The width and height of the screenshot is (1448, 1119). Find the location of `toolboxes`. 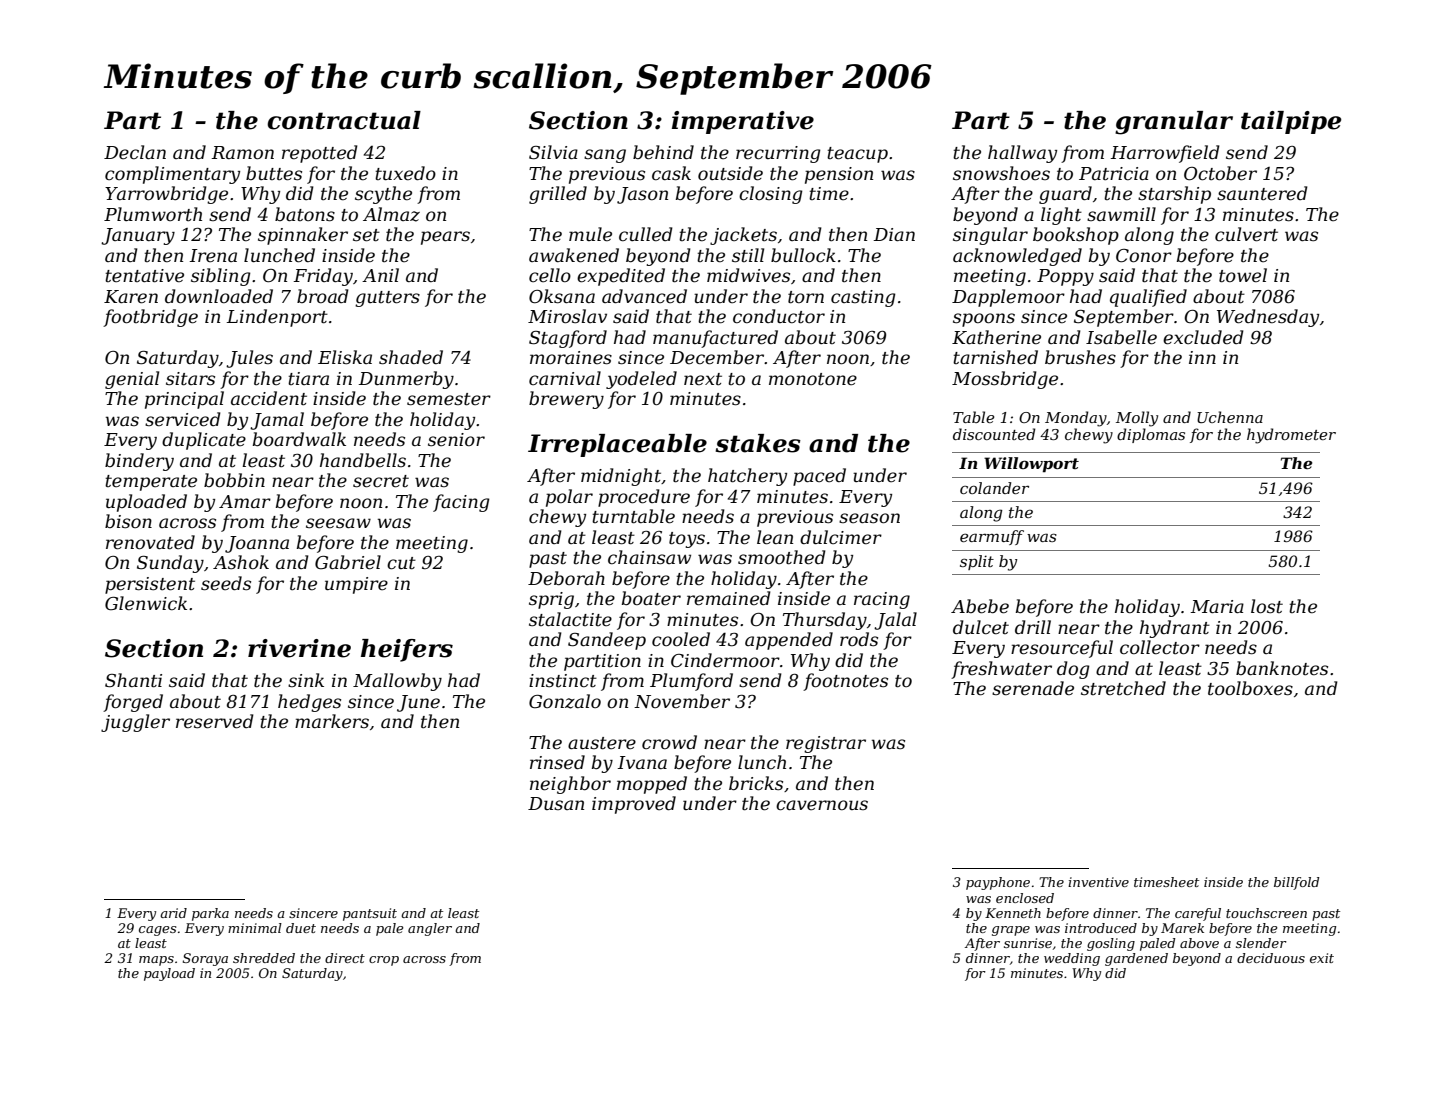

toolboxes is located at coordinates (1250, 688).
